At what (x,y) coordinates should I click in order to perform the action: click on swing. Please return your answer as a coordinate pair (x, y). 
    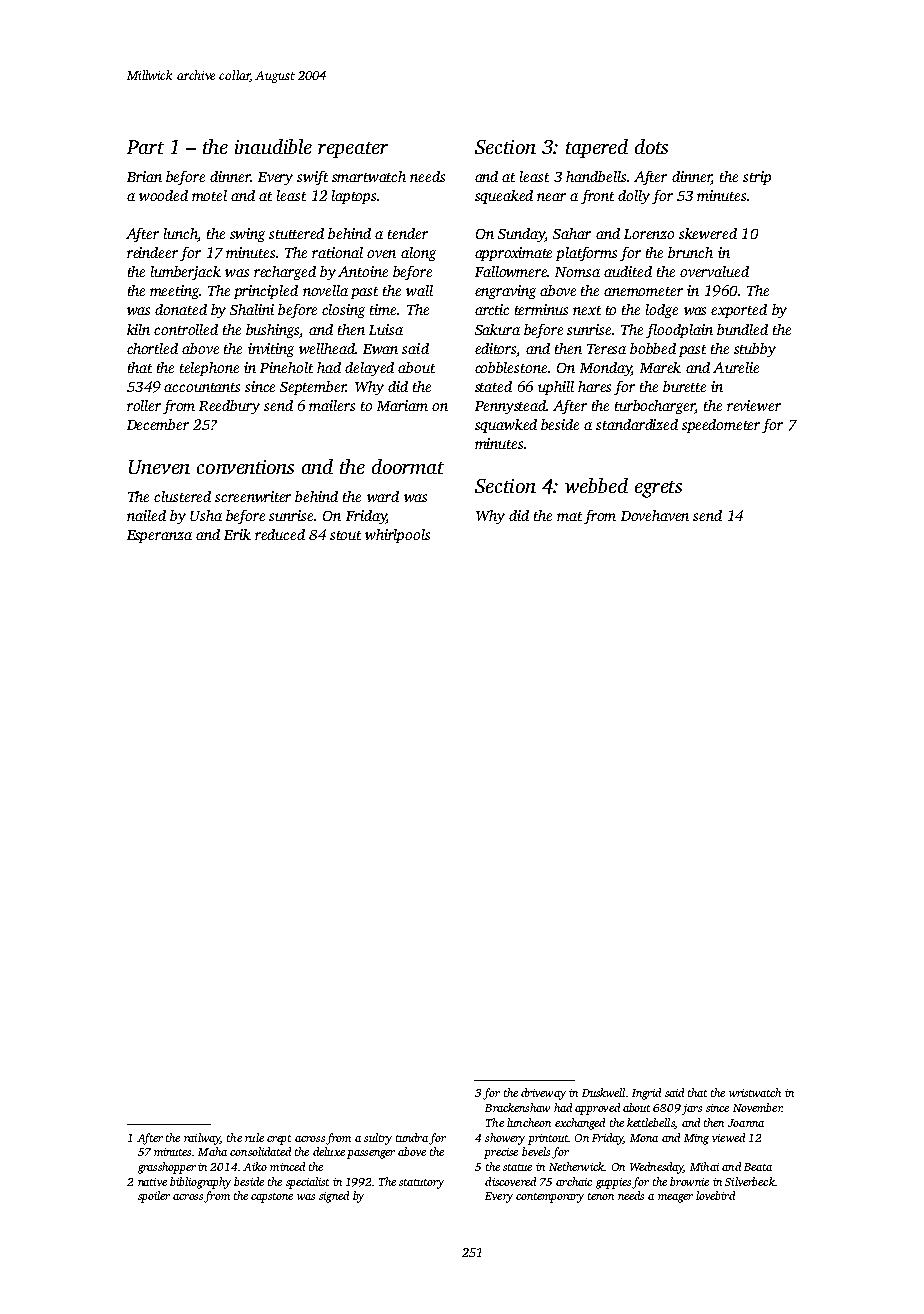
    Looking at the image, I should click on (247, 235).
